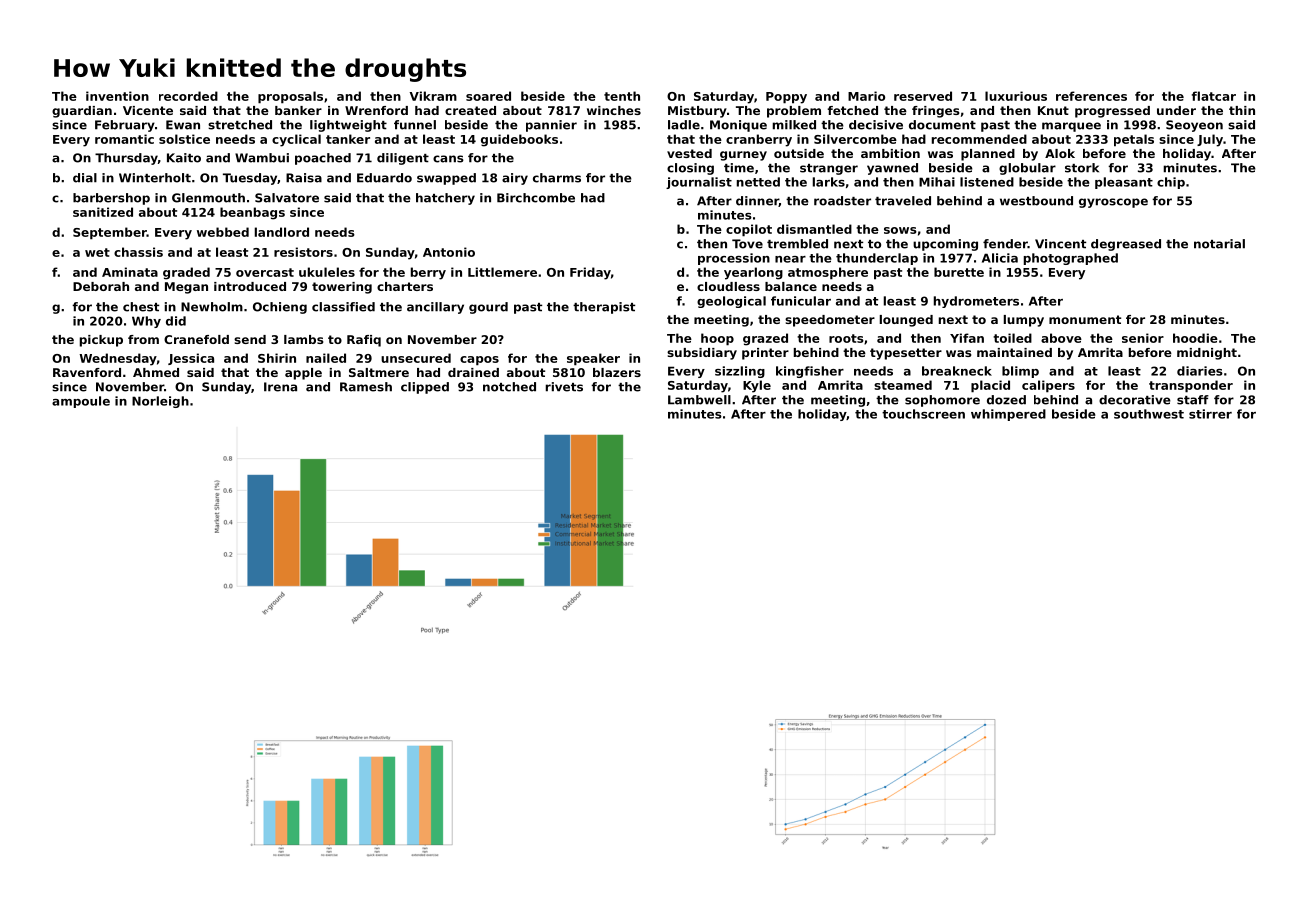  I want to click on cloudless, so click(728, 286).
